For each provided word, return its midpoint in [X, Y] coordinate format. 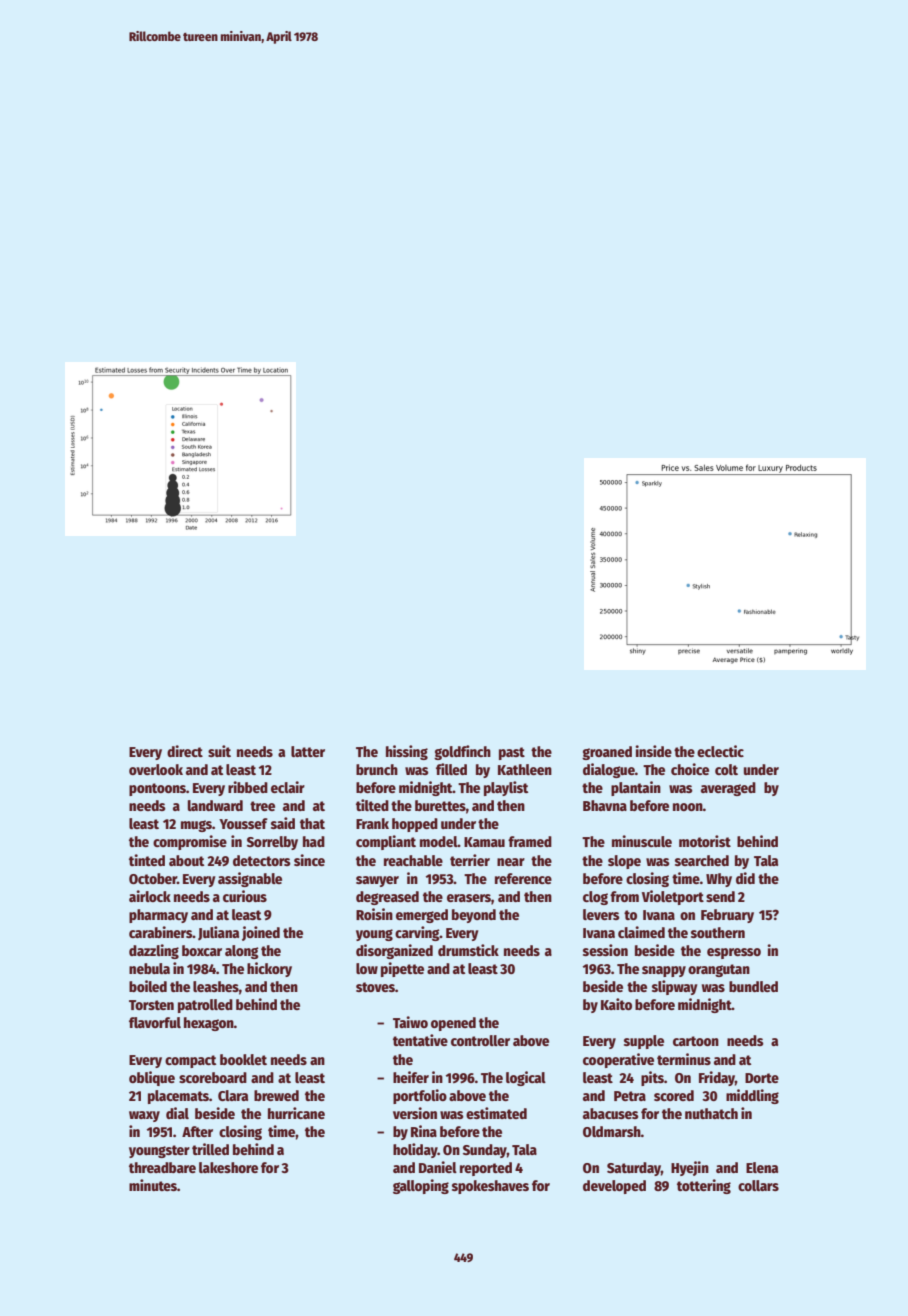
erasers [469, 898]
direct [185, 751]
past [512, 753]
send [720, 896]
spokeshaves [490, 1187]
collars [758, 1185]
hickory [269, 969]
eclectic [720, 751]
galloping [421, 1186]
